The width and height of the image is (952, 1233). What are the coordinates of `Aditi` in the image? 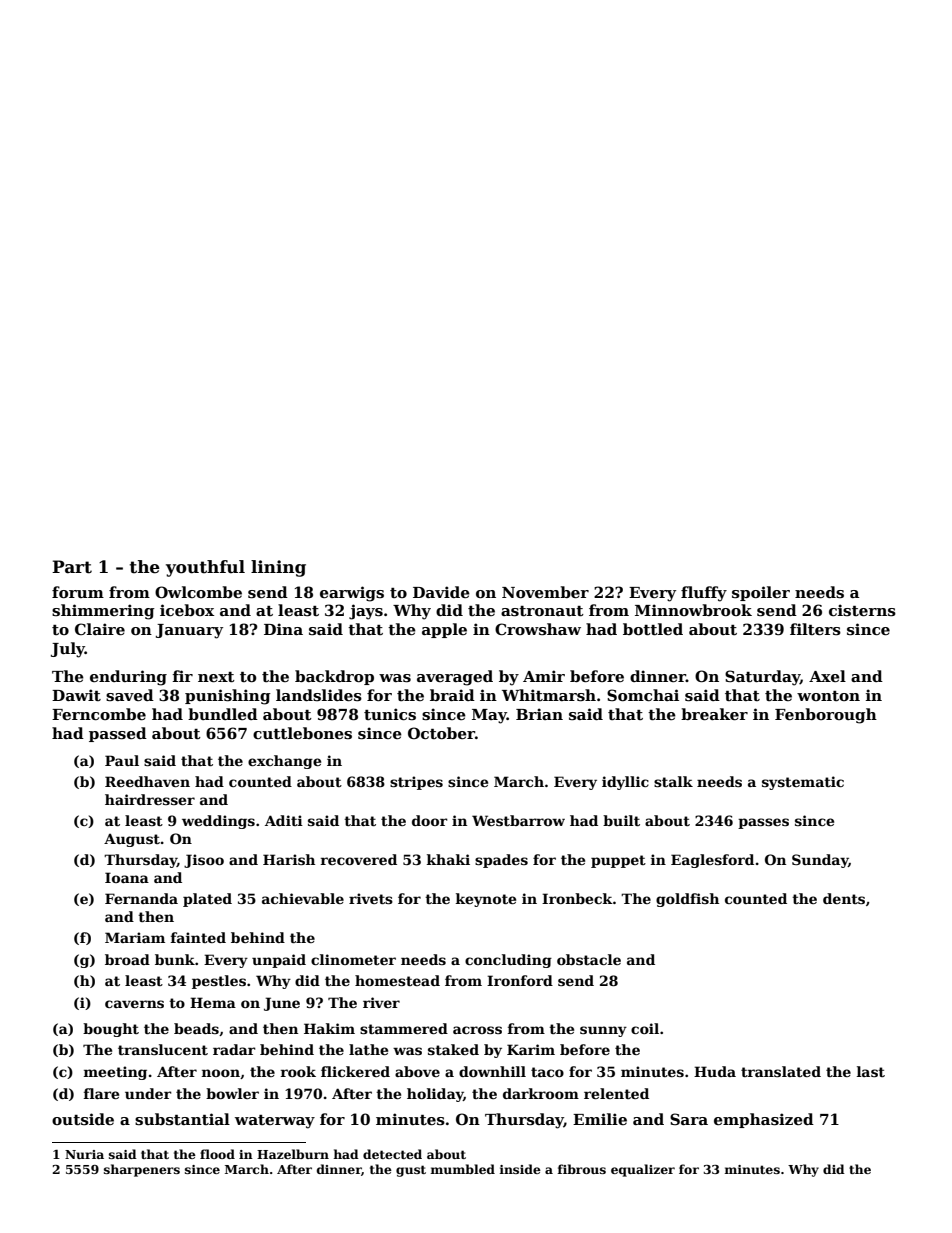 It's located at (284, 820).
